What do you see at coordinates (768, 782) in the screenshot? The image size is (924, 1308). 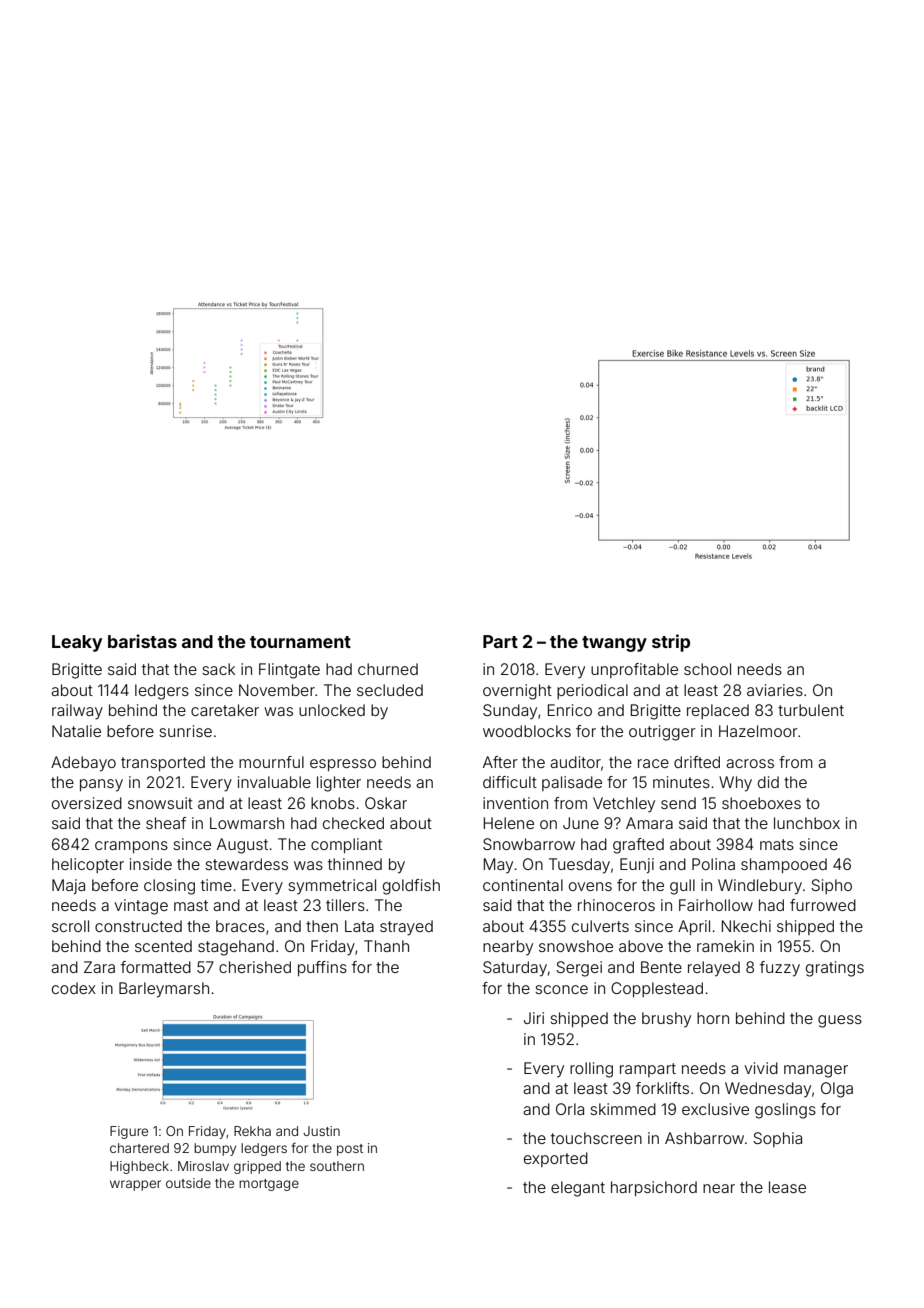 I see `did` at bounding box center [768, 782].
